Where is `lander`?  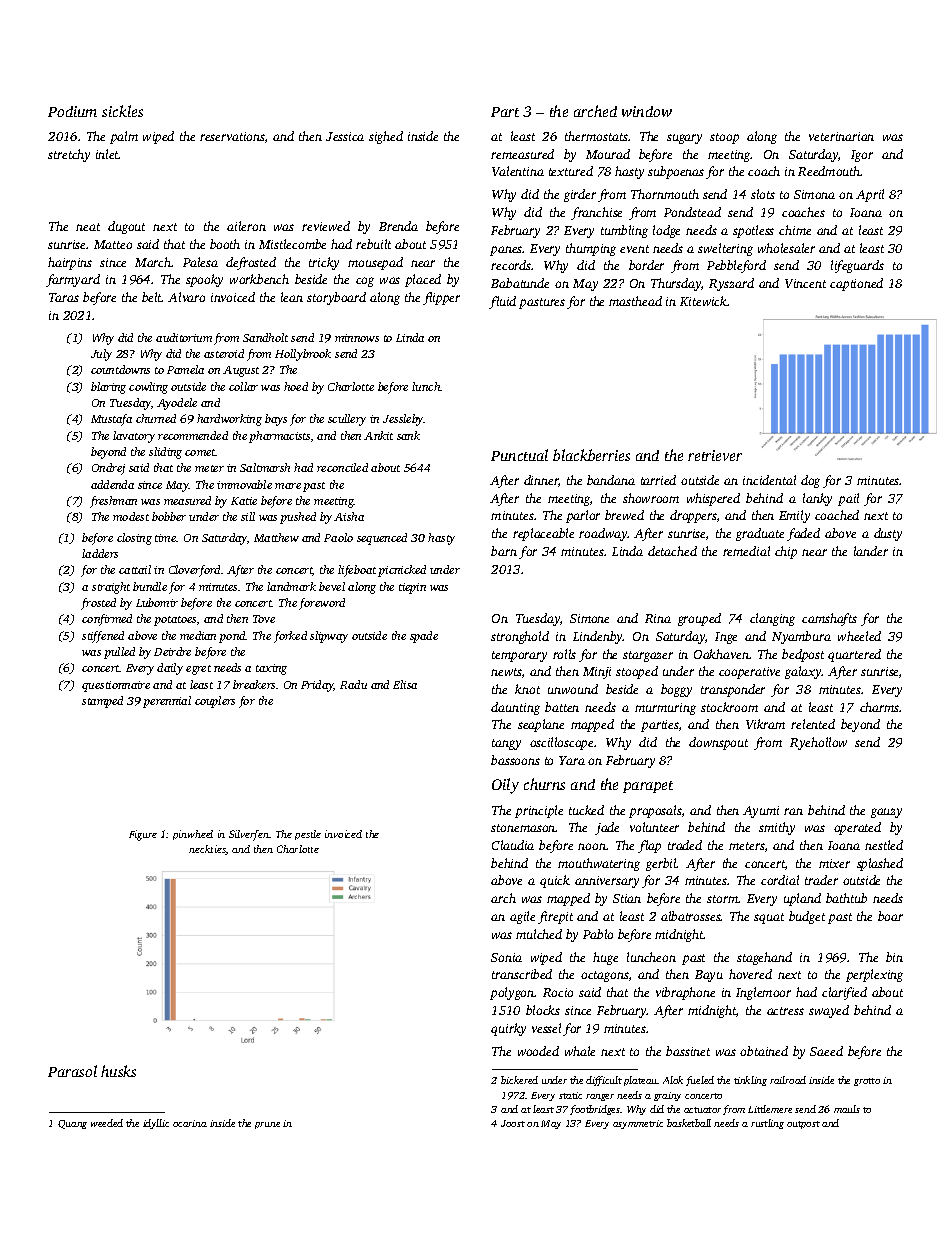 lander is located at coordinates (871, 551).
